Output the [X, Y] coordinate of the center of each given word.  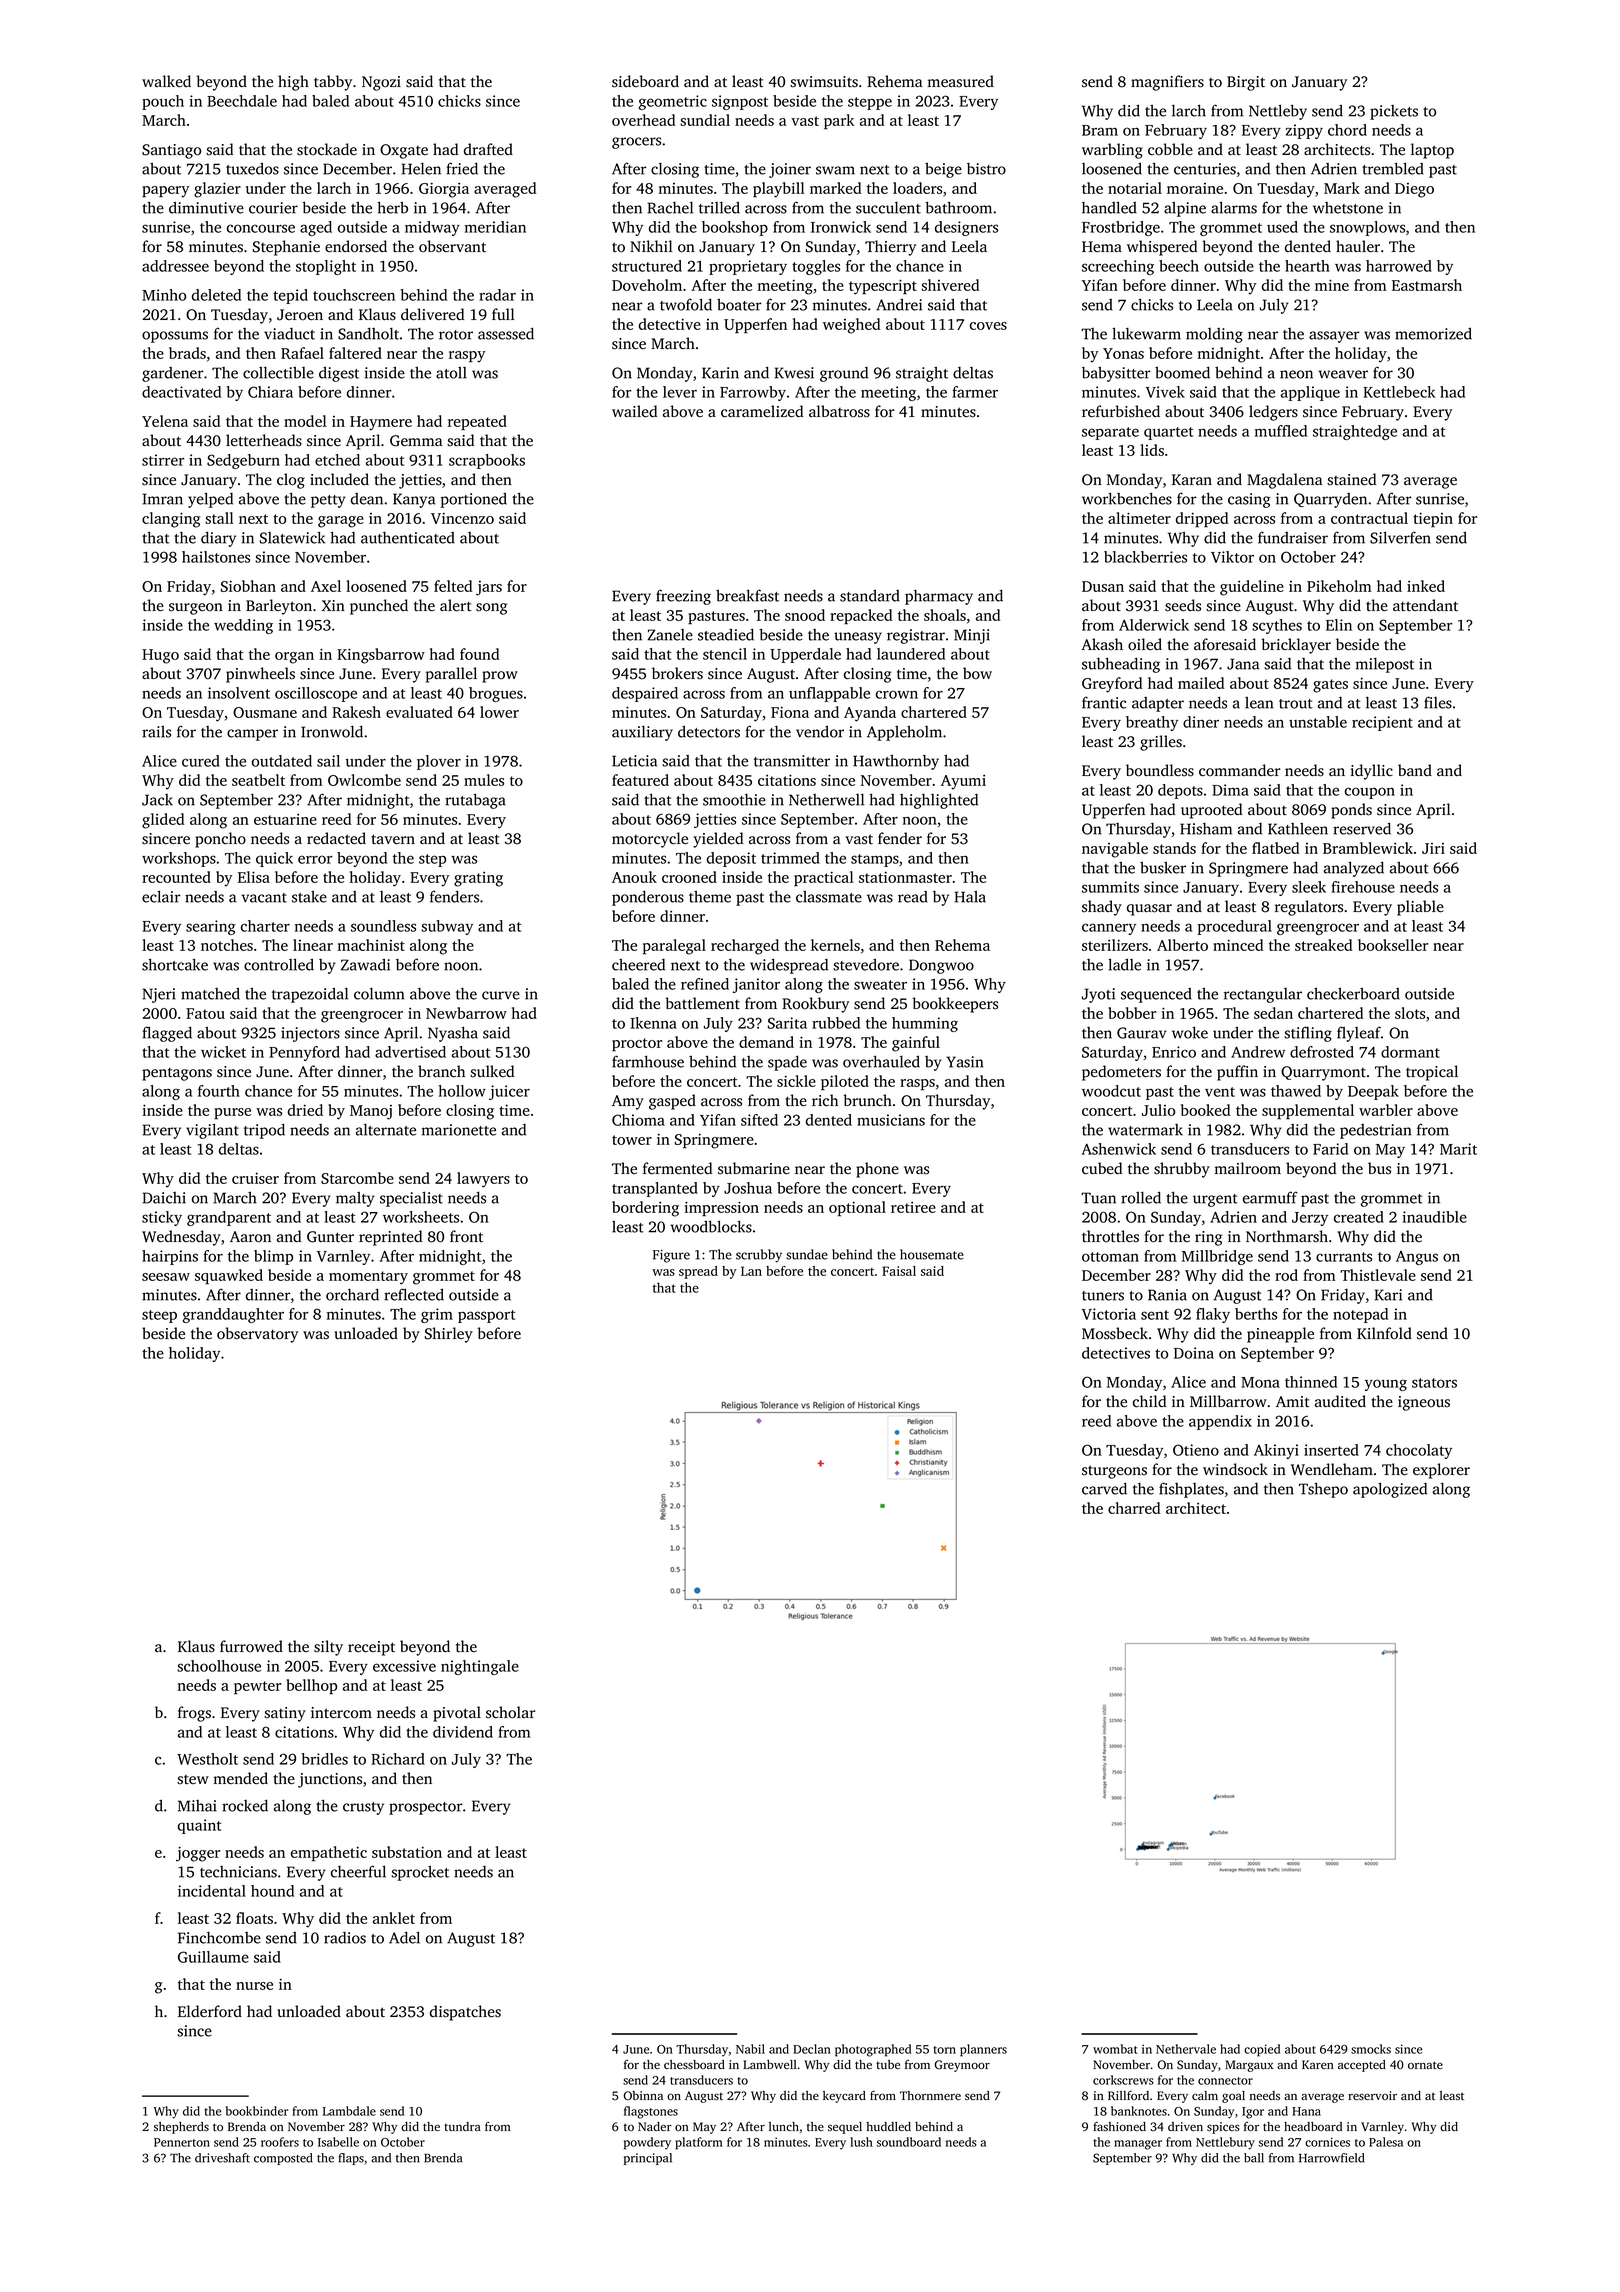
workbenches [1127, 498]
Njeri [159, 995]
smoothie [734, 800]
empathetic [329, 1854]
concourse [261, 228]
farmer [975, 392]
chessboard [694, 2064]
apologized [1390, 1490]
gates [1330, 686]
